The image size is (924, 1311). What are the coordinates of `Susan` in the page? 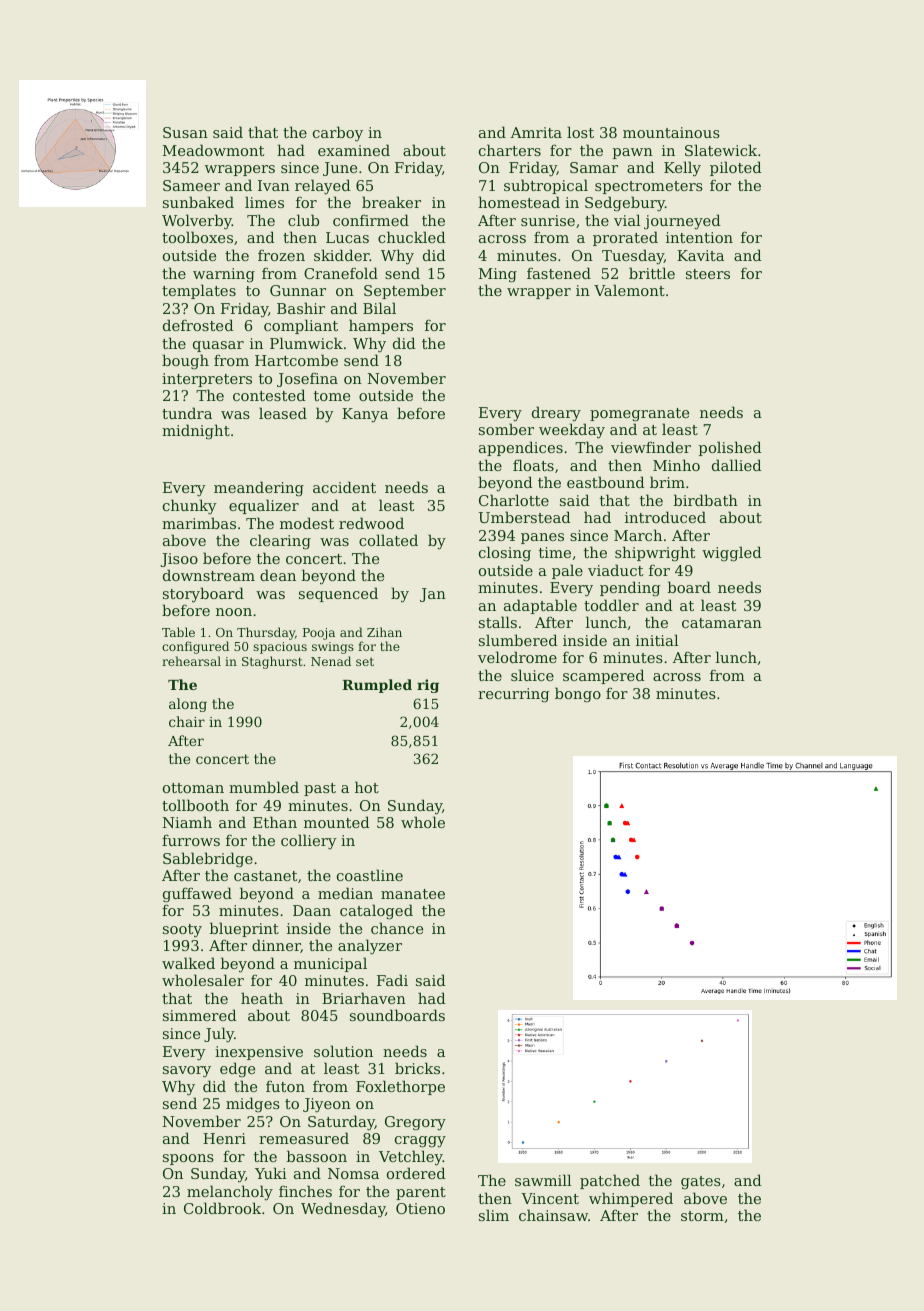 It's located at (185, 132).
